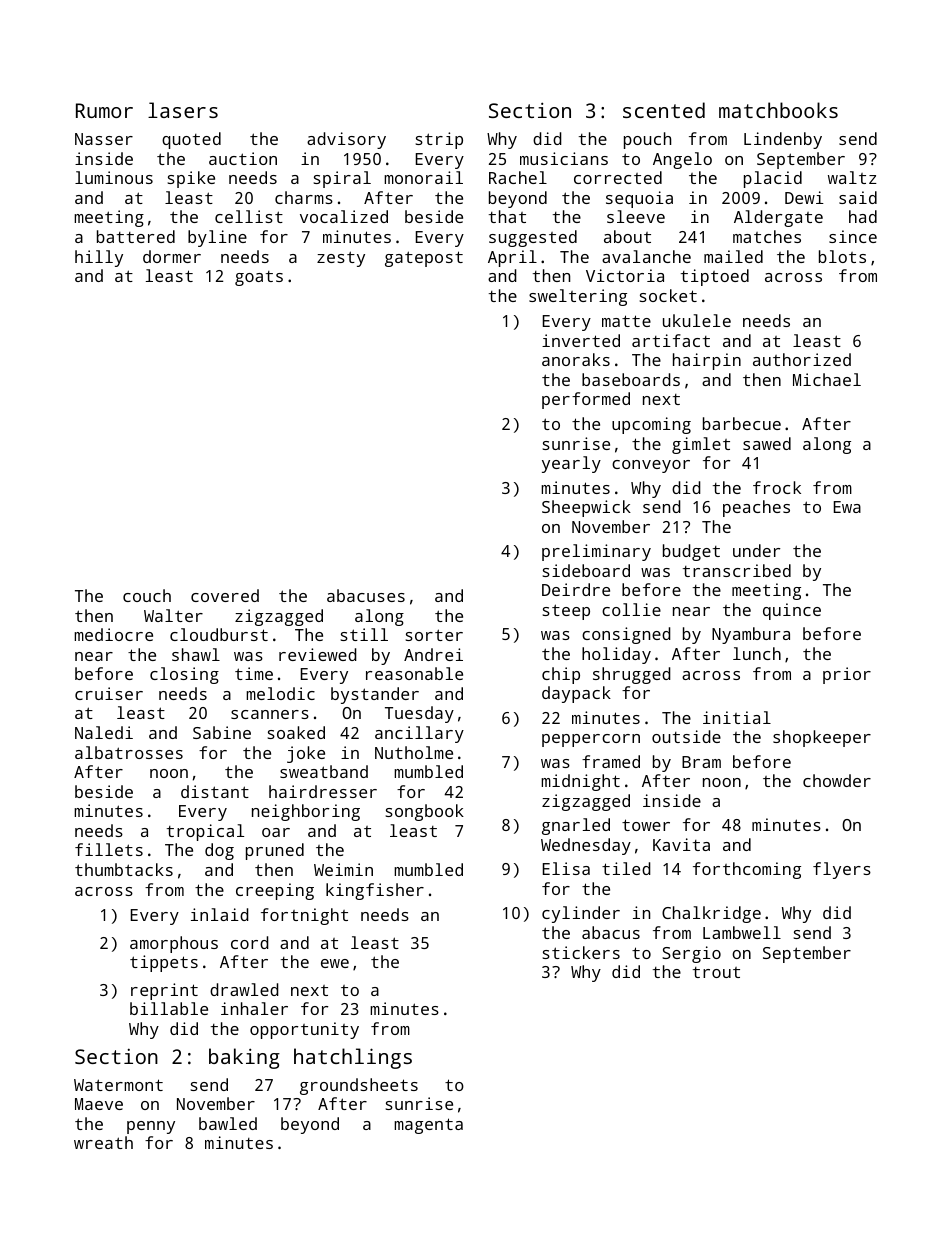  I want to click on cylinder, so click(581, 914).
